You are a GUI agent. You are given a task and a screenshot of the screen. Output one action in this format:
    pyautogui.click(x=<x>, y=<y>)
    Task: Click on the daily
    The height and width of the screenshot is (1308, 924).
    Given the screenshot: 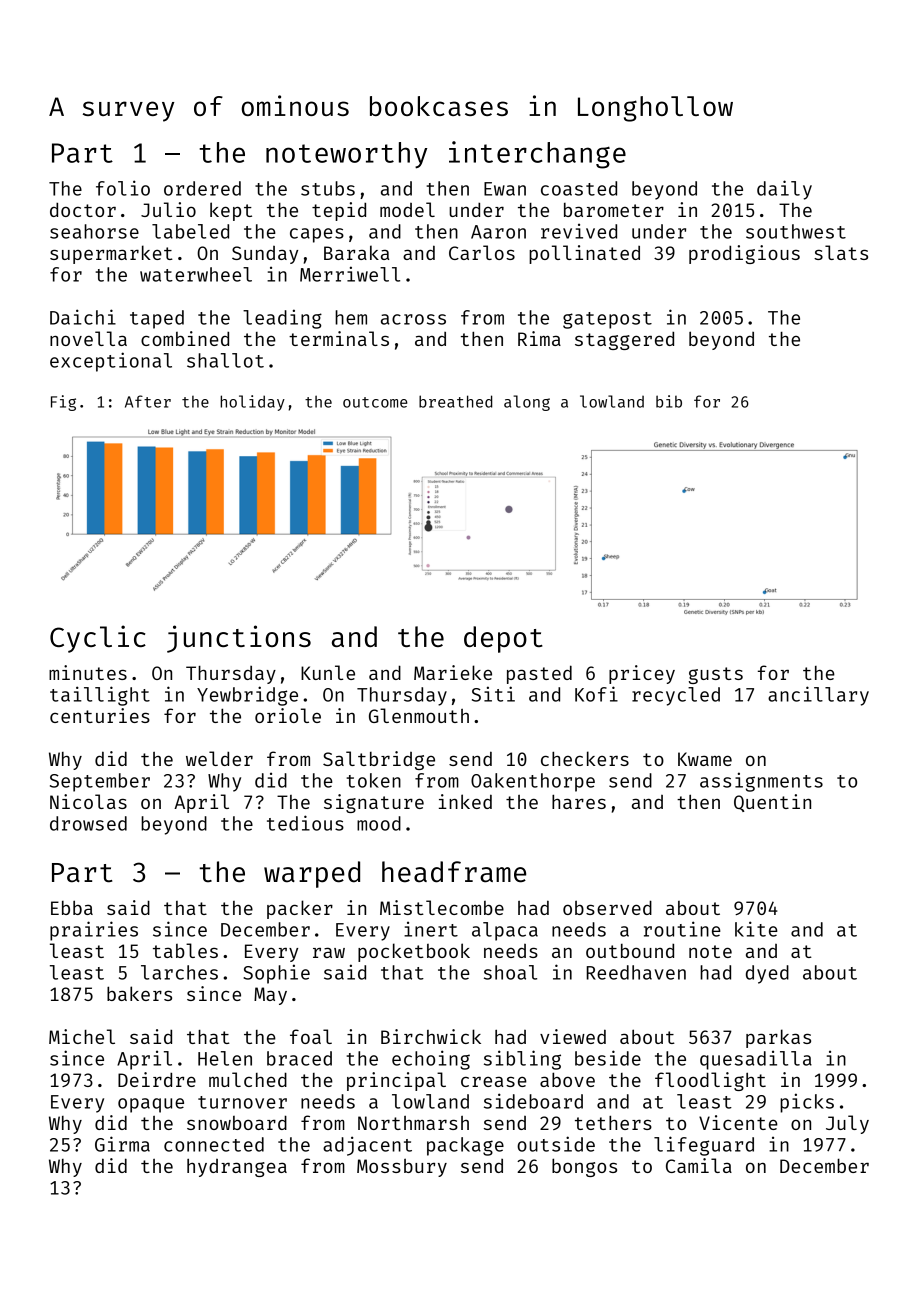 What is the action you would take?
    pyautogui.click(x=784, y=190)
